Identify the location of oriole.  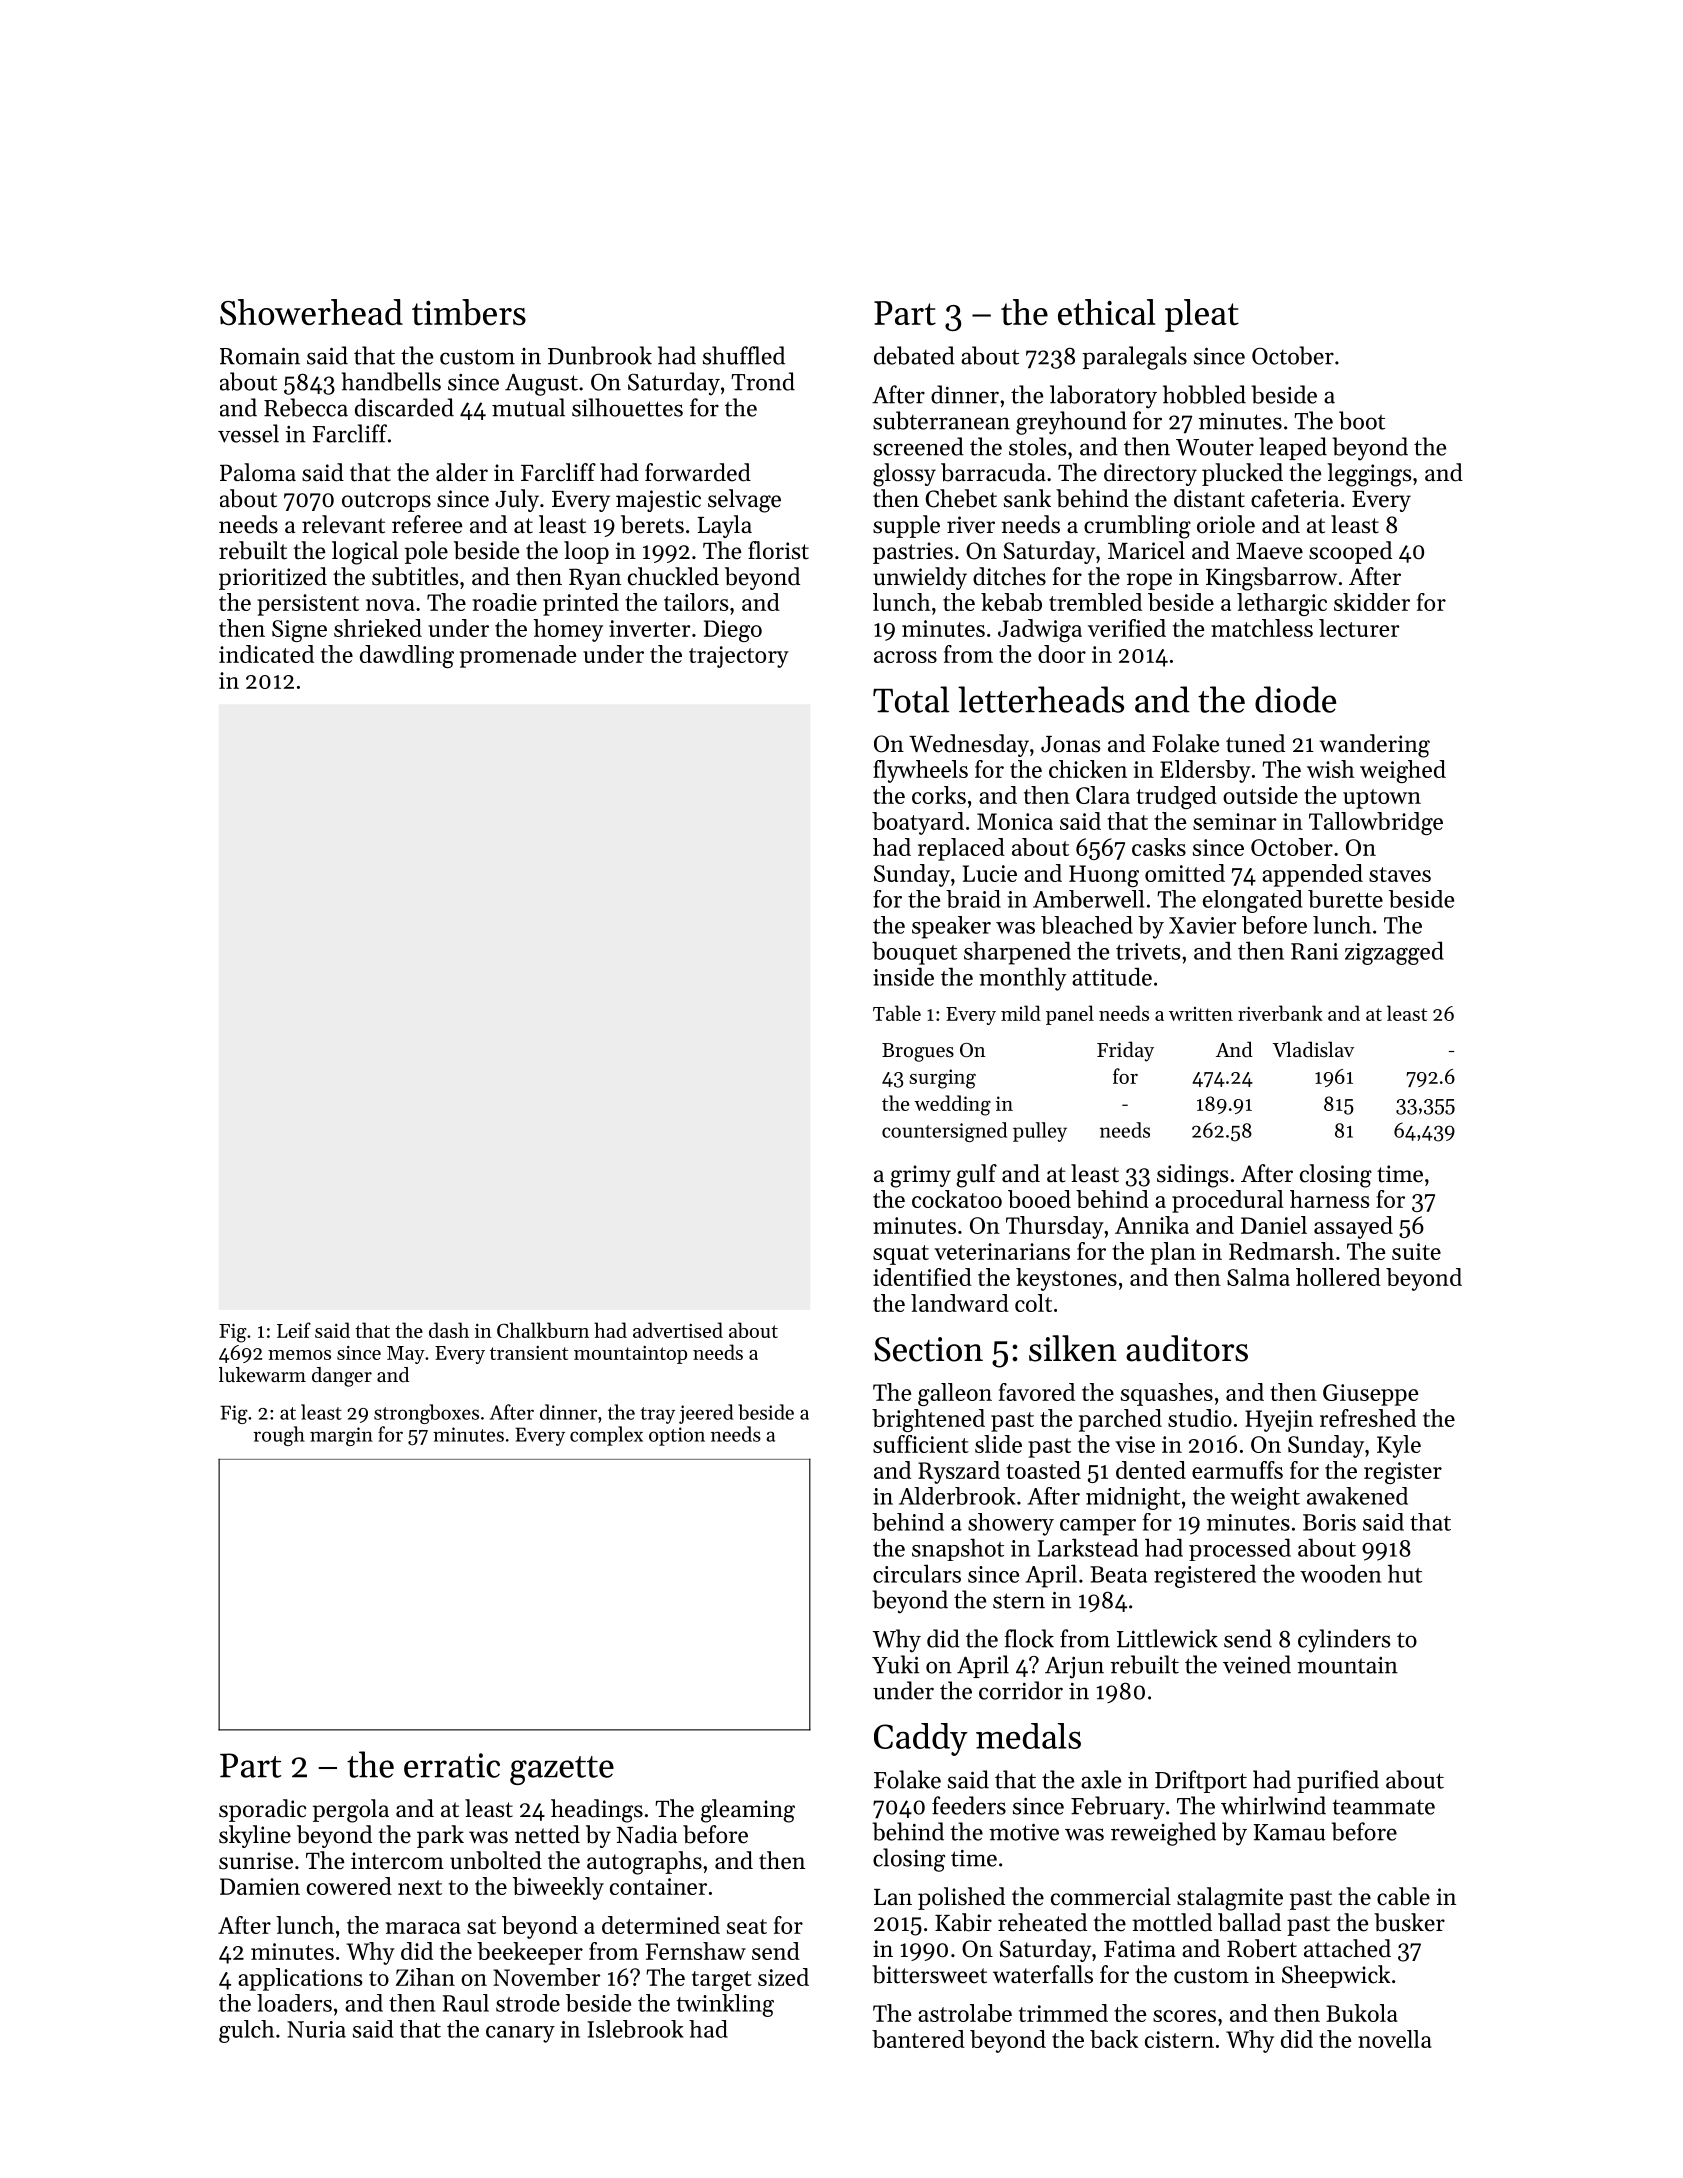
(1226, 524).
